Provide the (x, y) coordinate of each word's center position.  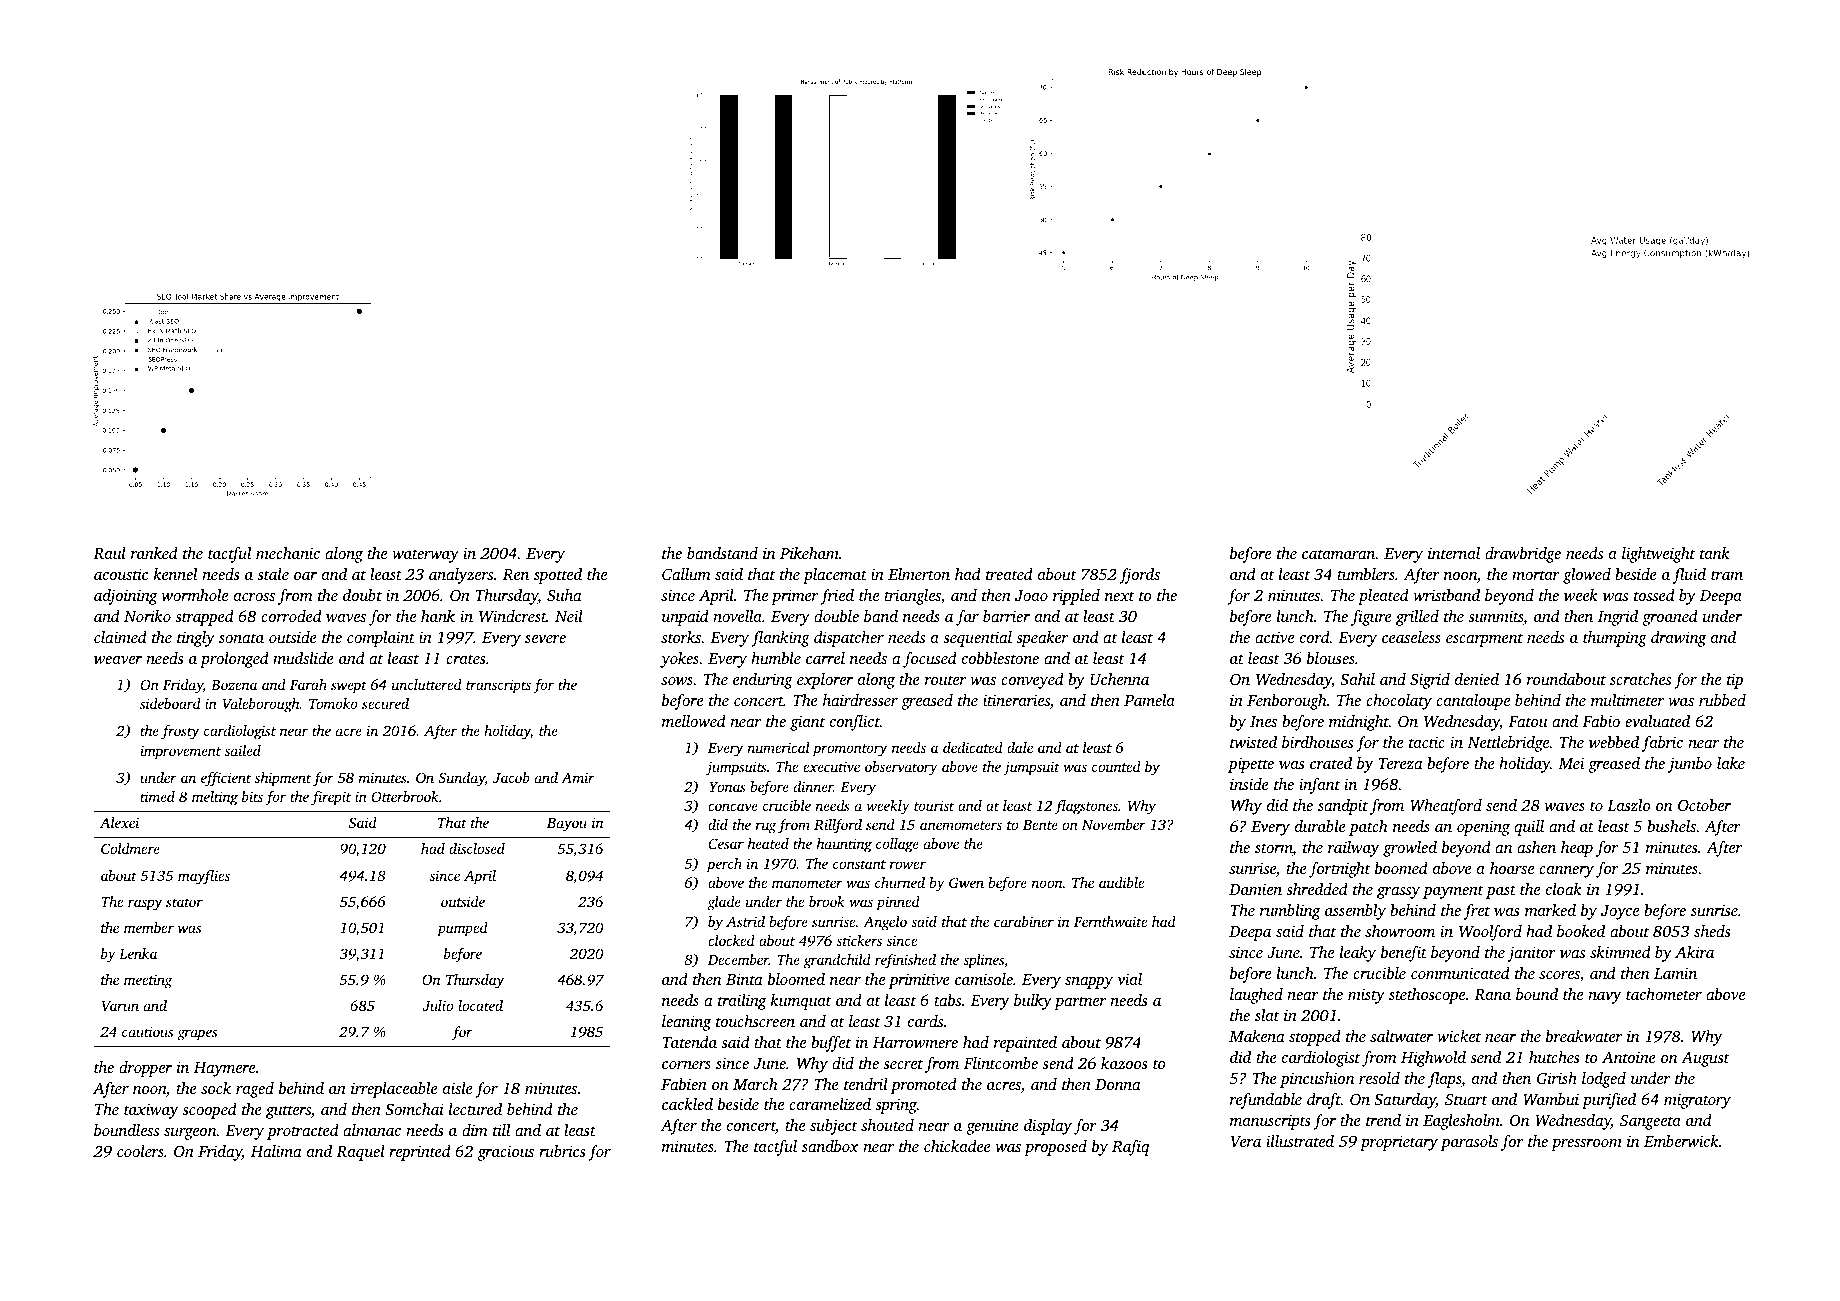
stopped (1315, 1038)
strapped (204, 618)
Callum (686, 574)
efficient (226, 779)
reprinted (420, 1153)
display (1048, 1127)
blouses (1331, 658)
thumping (1615, 639)
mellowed (694, 721)
